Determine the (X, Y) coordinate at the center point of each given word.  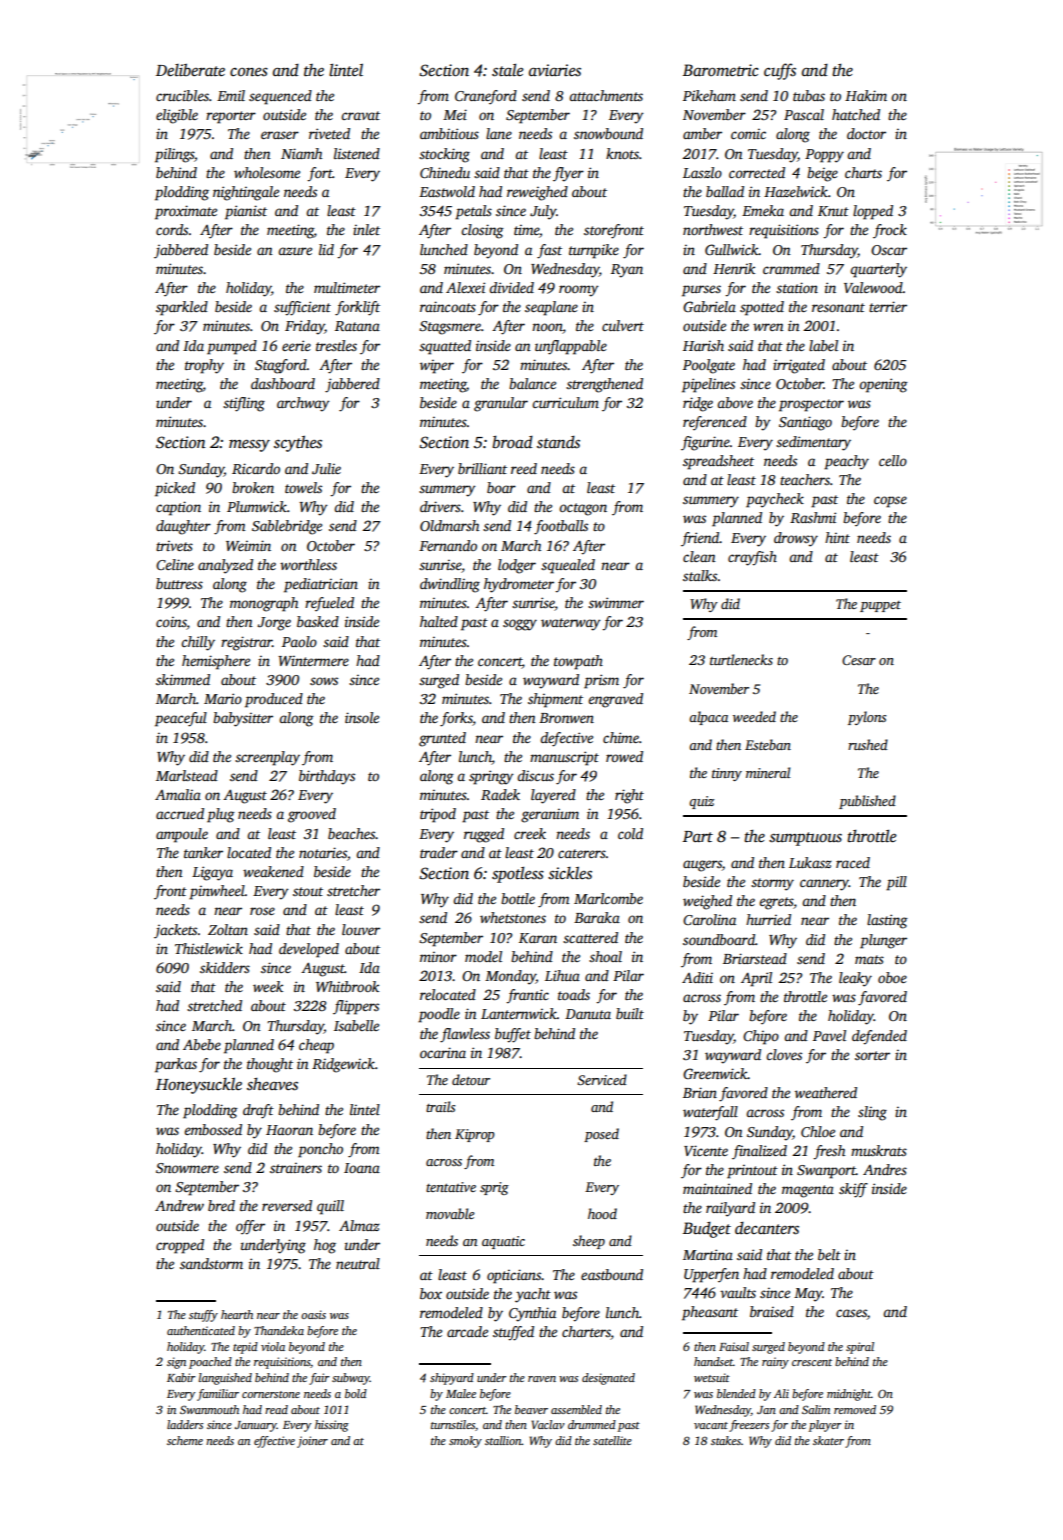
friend (700, 539)
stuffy (203, 1316)
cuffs (780, 71)
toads (574, 994)
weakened (273, 871)
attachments (606, 95)
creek (530, 833)
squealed (568, 566)
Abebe (202, 1044)
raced (853, 862)
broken (253, 487)
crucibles (182, 95)
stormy (772, 884)
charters (586, 1333)
